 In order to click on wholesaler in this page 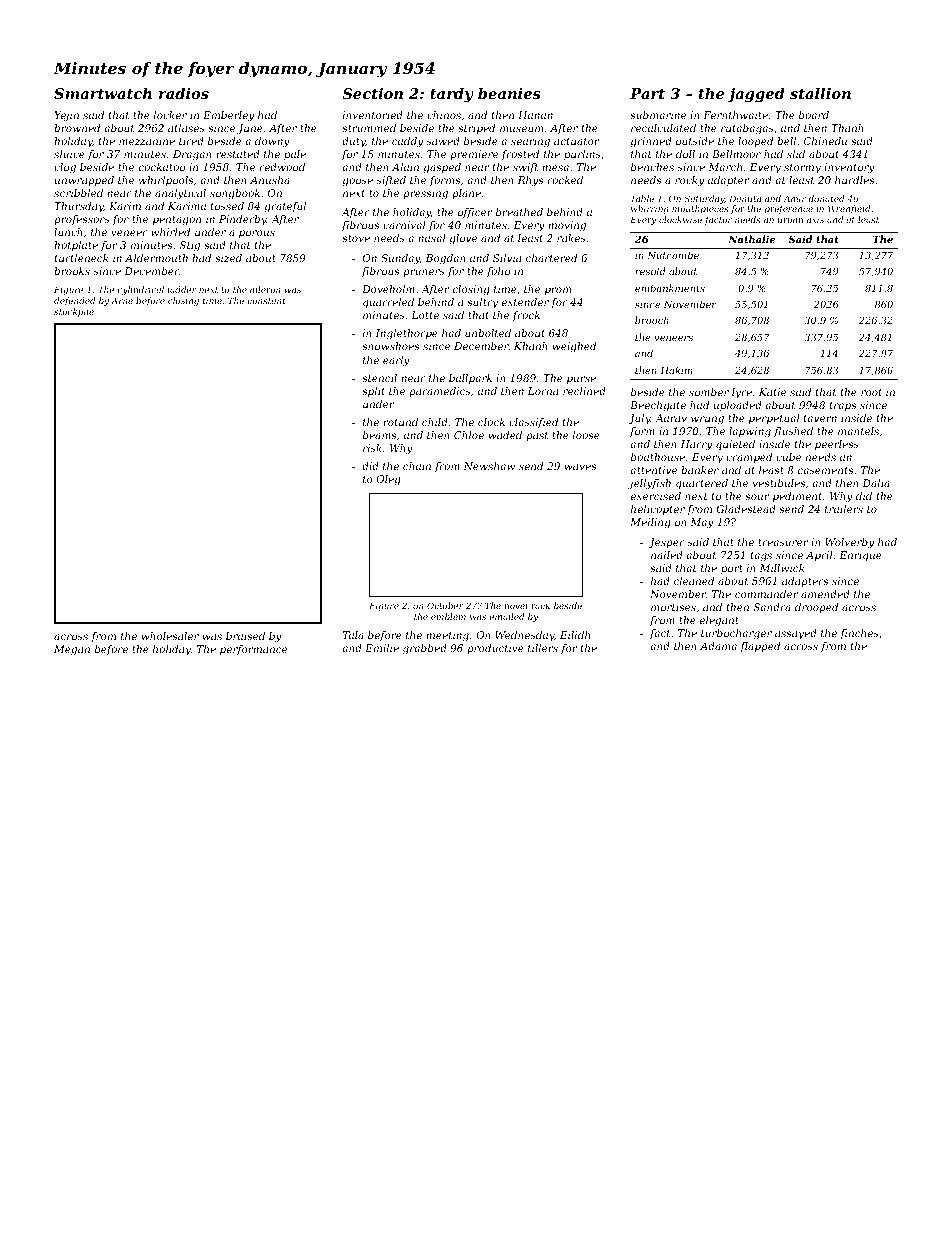, I will do `click(170, 636)`.
